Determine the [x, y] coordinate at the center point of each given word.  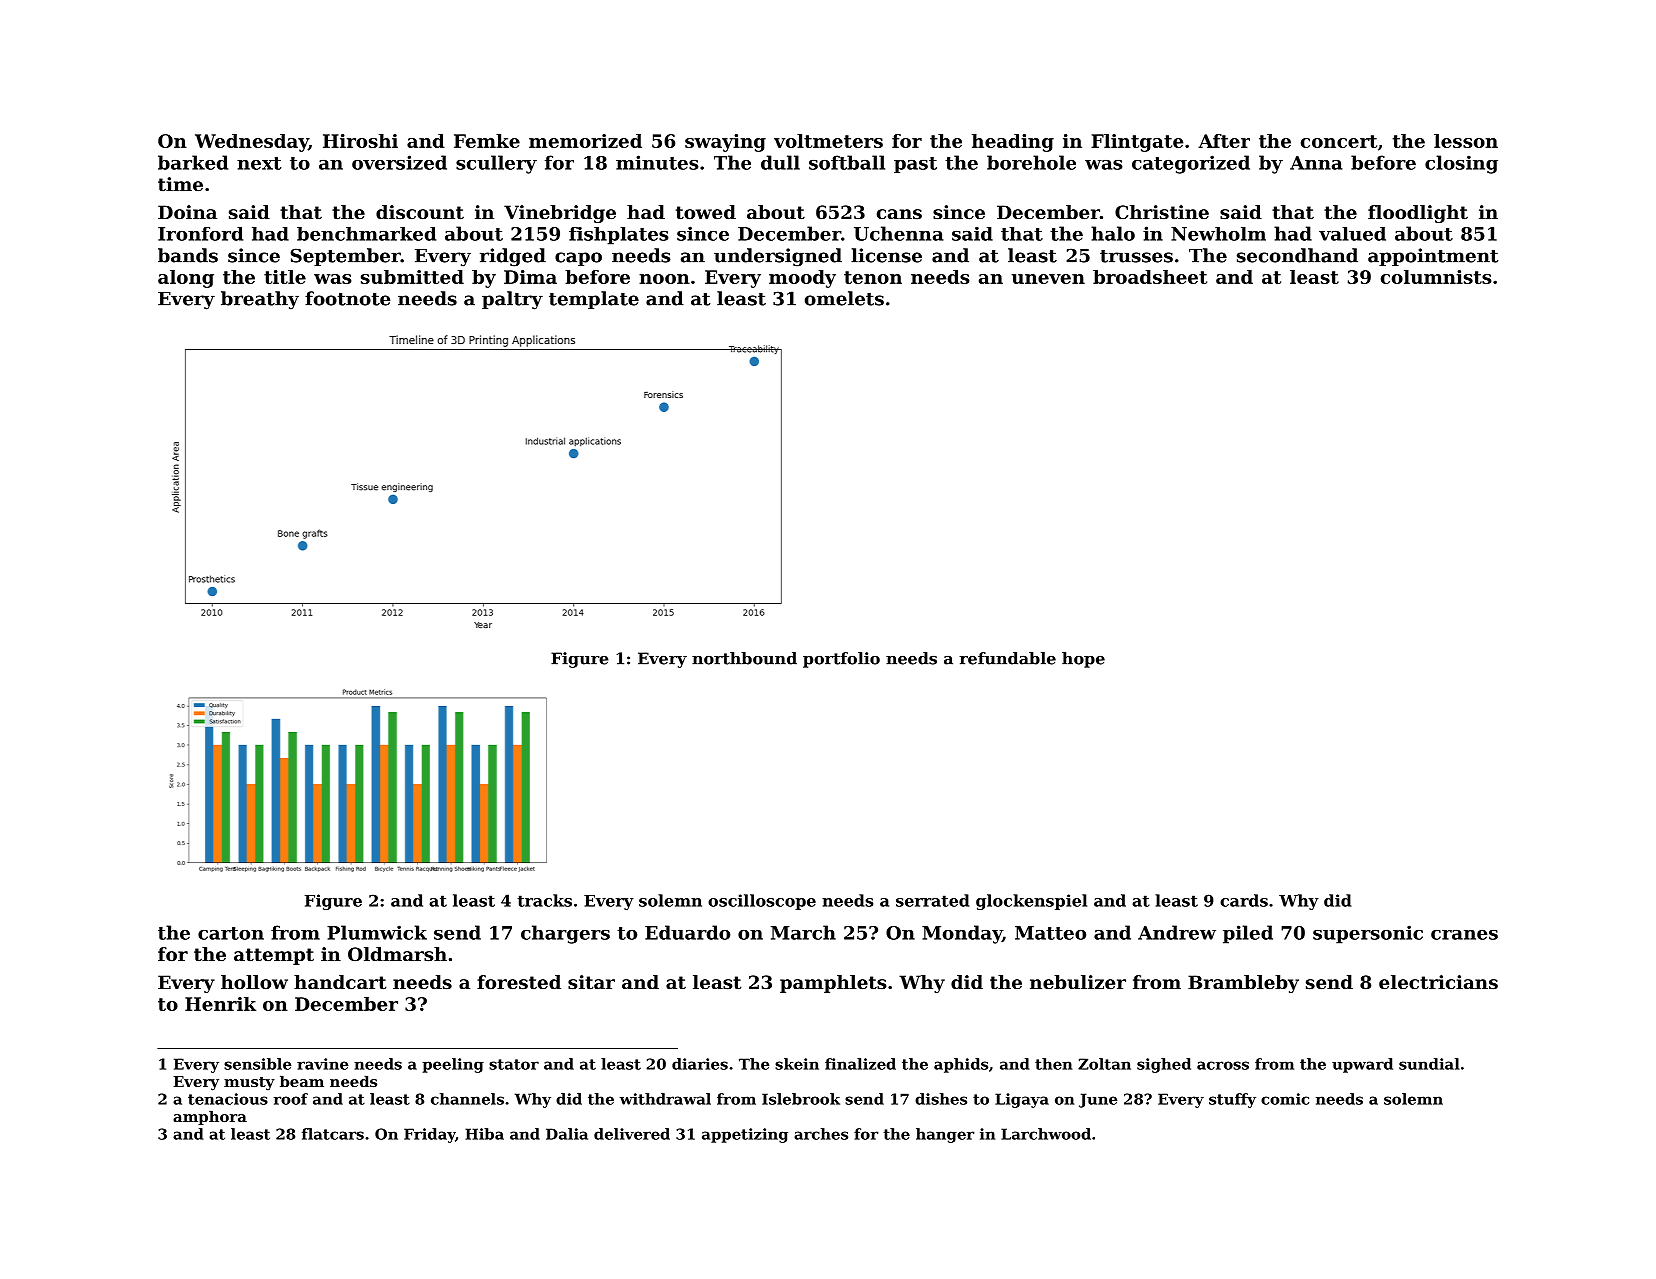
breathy [260, 300]
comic [1285, 1099]
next [259, 163]
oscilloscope [762, 902]
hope [1083, 660]
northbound [744, 658]
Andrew [1177, 932]
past [915, 165]
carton [231, 933]
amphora [210, 1117]
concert [1339, 141]
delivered [632, 1134]
